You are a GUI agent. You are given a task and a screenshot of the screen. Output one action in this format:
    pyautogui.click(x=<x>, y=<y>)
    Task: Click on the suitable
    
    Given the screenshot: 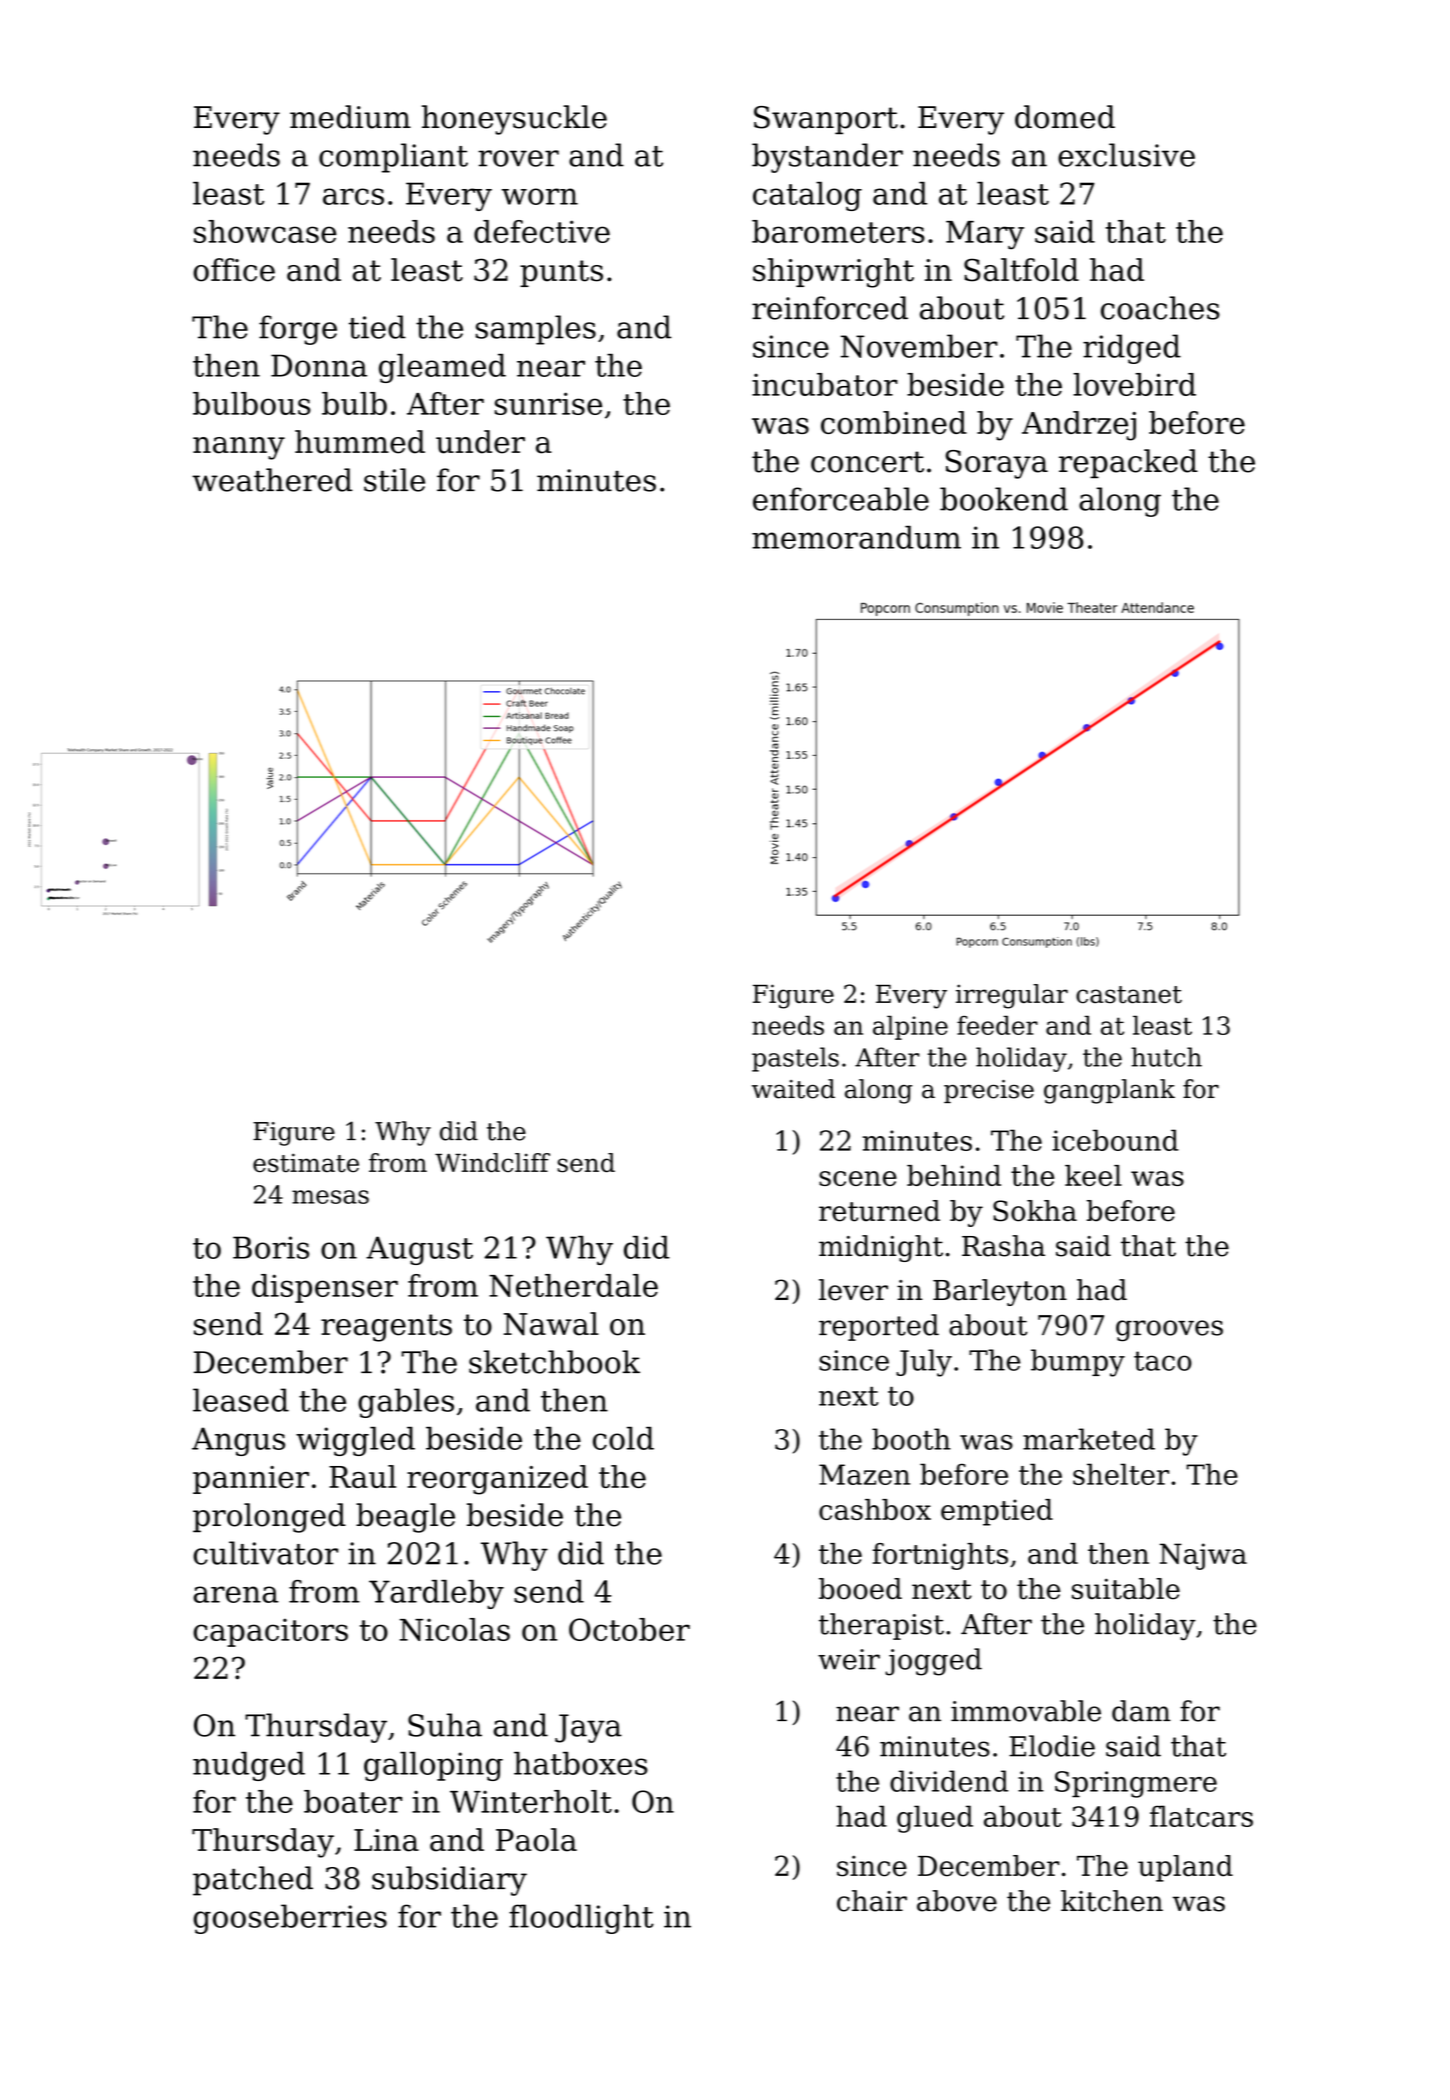 What is the action you would take?
    pyautogui.click(x=1126, y=1589)
